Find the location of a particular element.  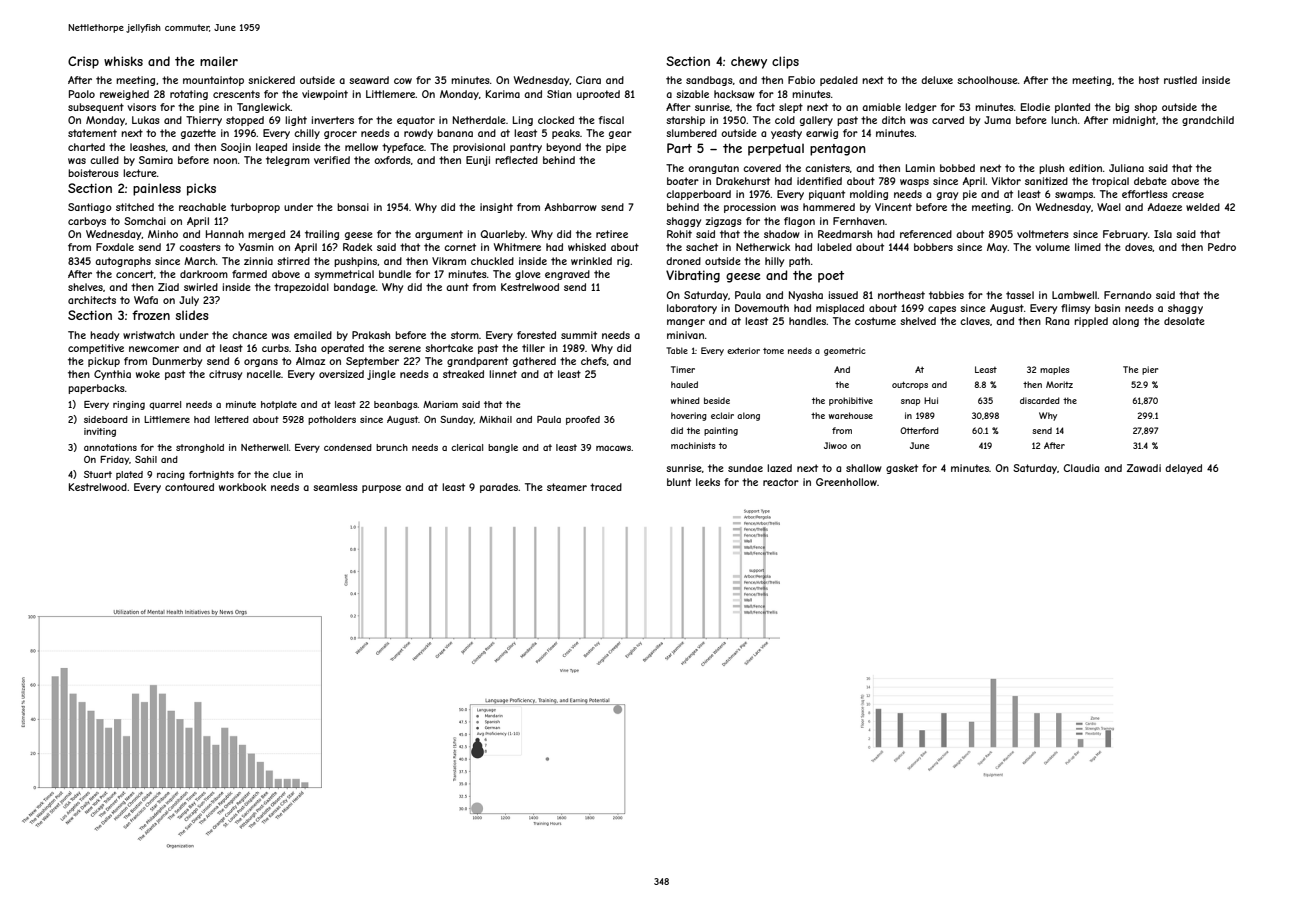

Santiago is located at coordinates (90, 208).
